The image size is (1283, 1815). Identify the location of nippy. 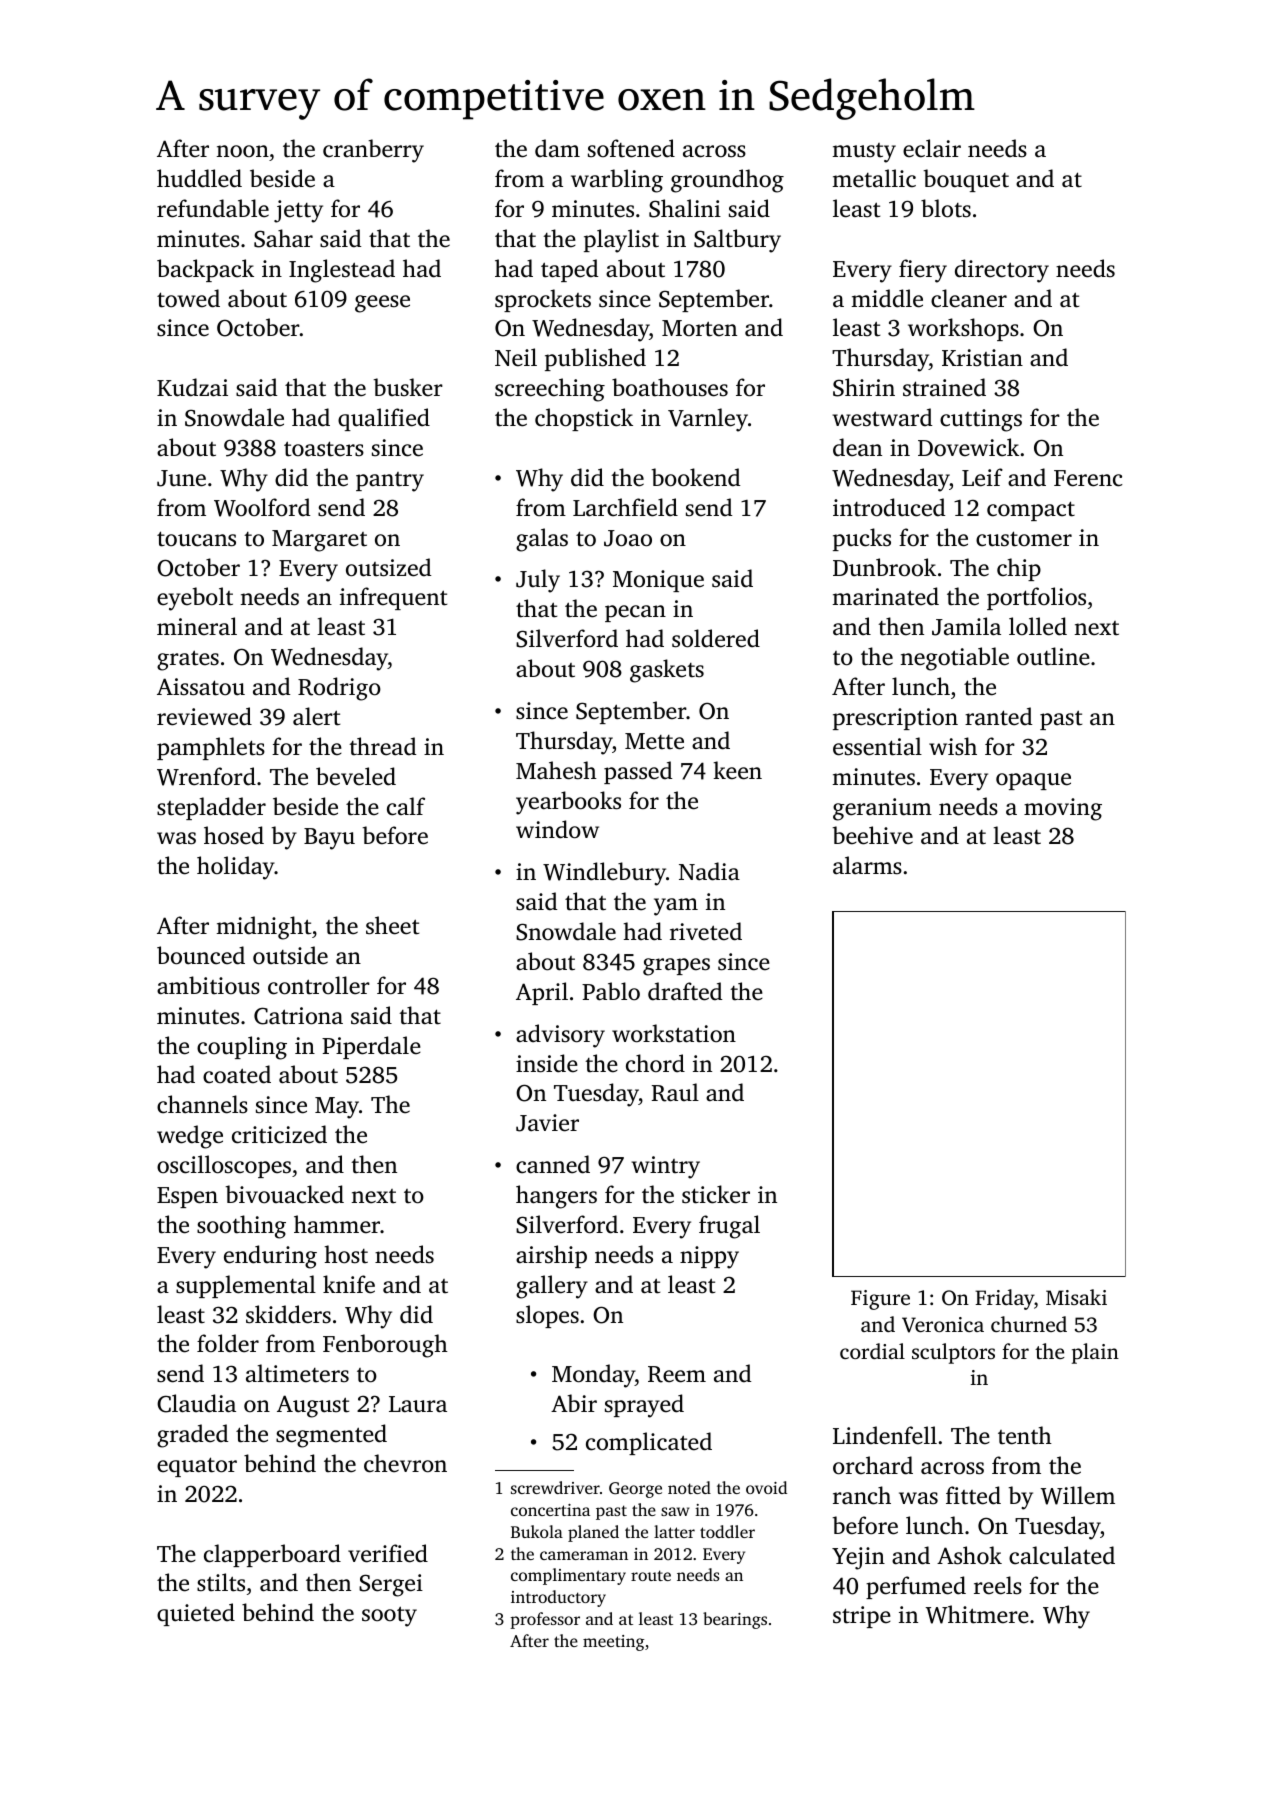
(709, 1257).
